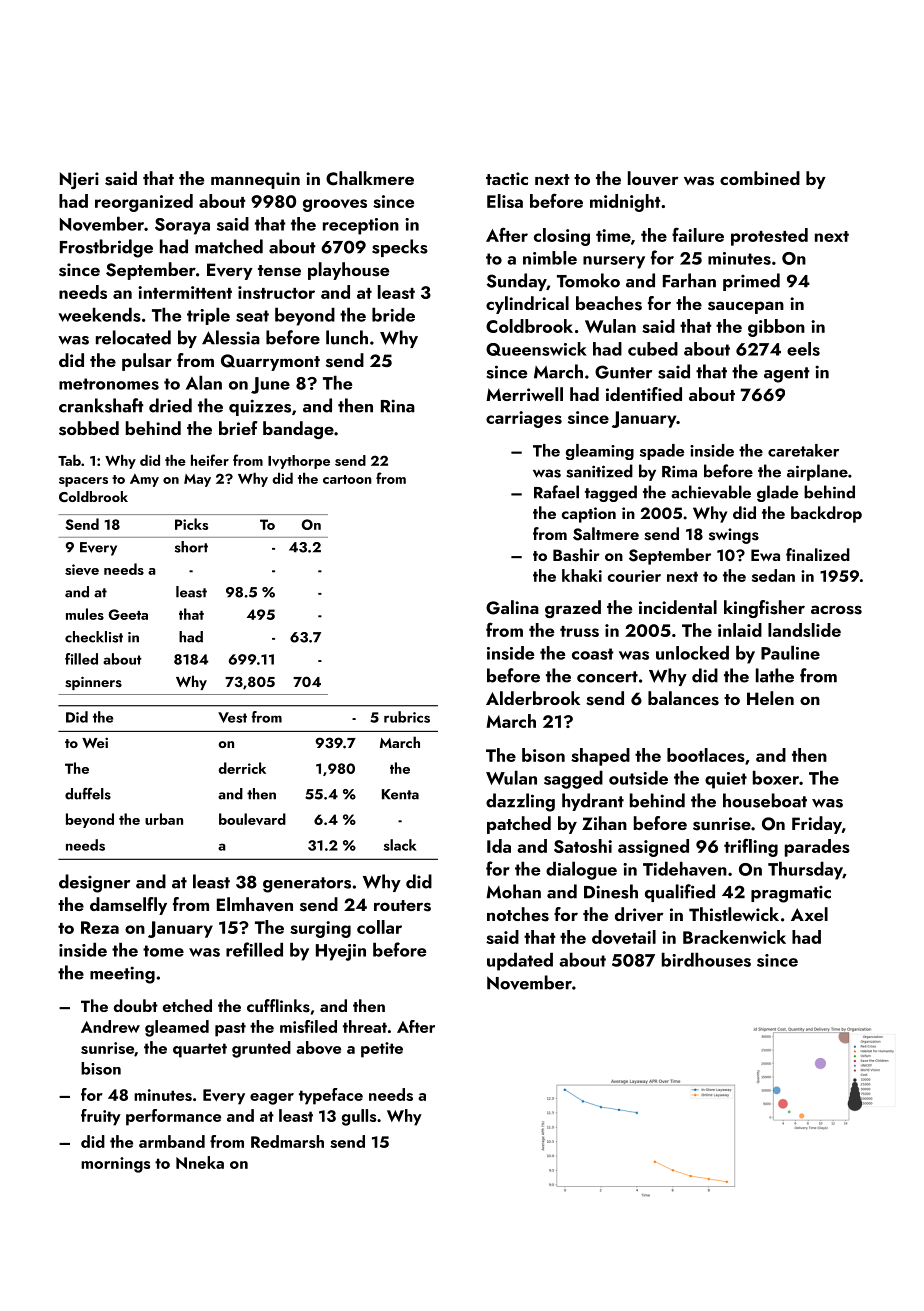 The width and height of the image is (924, 1311). Describe the element at coordinates (115, 1165) in the image. I see `mornings` at that location.
